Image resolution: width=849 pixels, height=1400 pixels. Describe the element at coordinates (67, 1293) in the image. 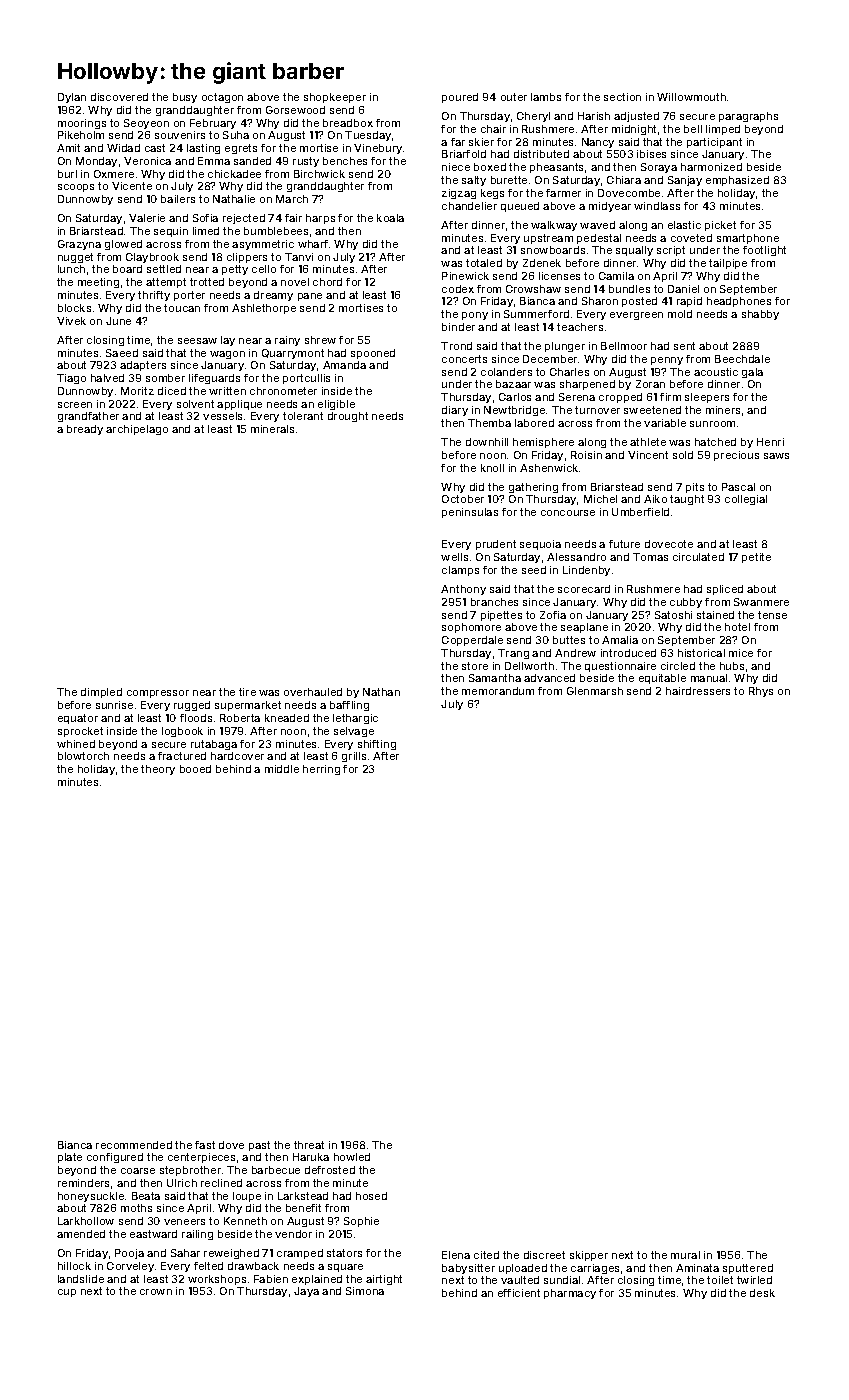

I see `cup` at that location.
